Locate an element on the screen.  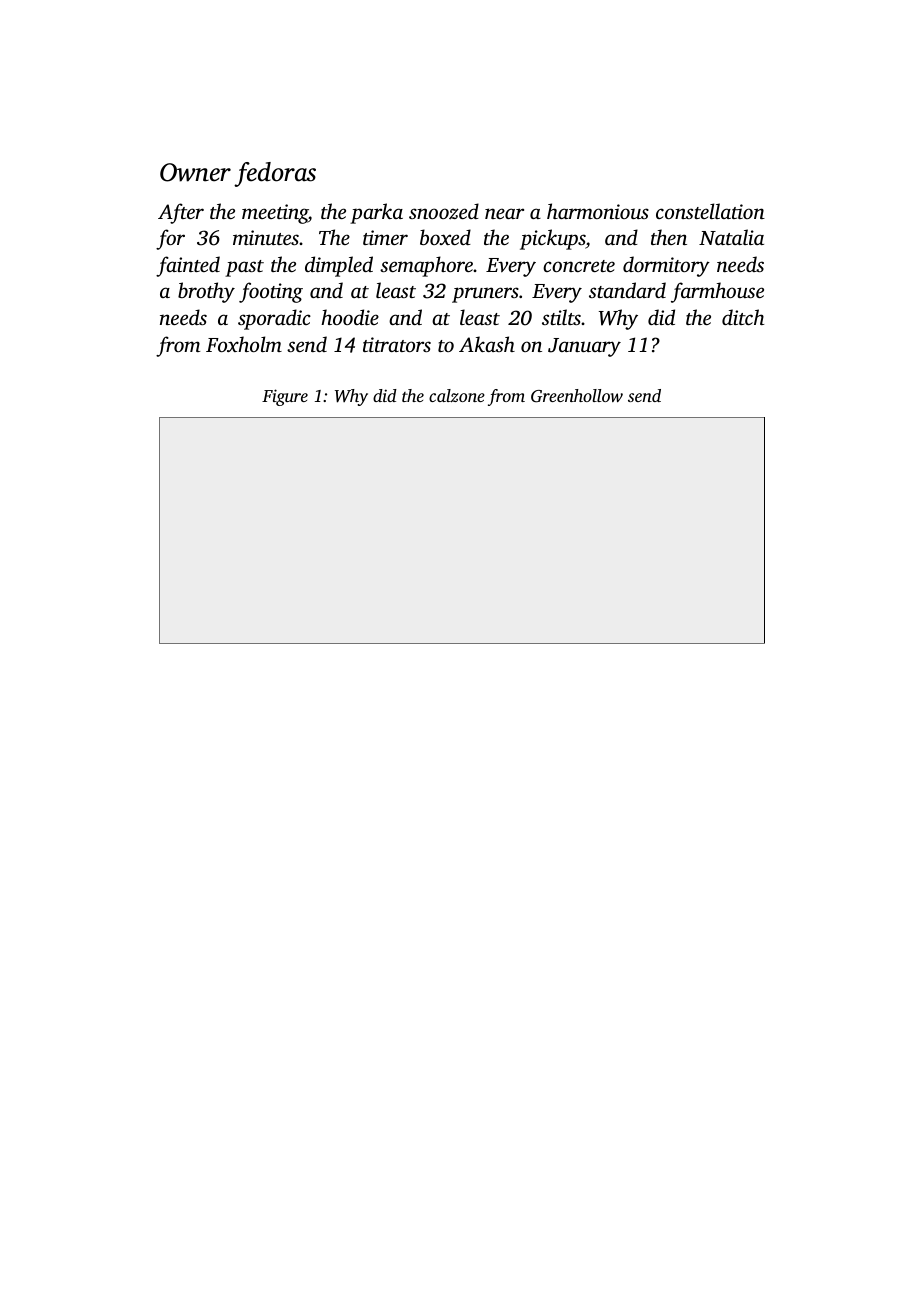
snoozed is located at coordinates (444, 211).
